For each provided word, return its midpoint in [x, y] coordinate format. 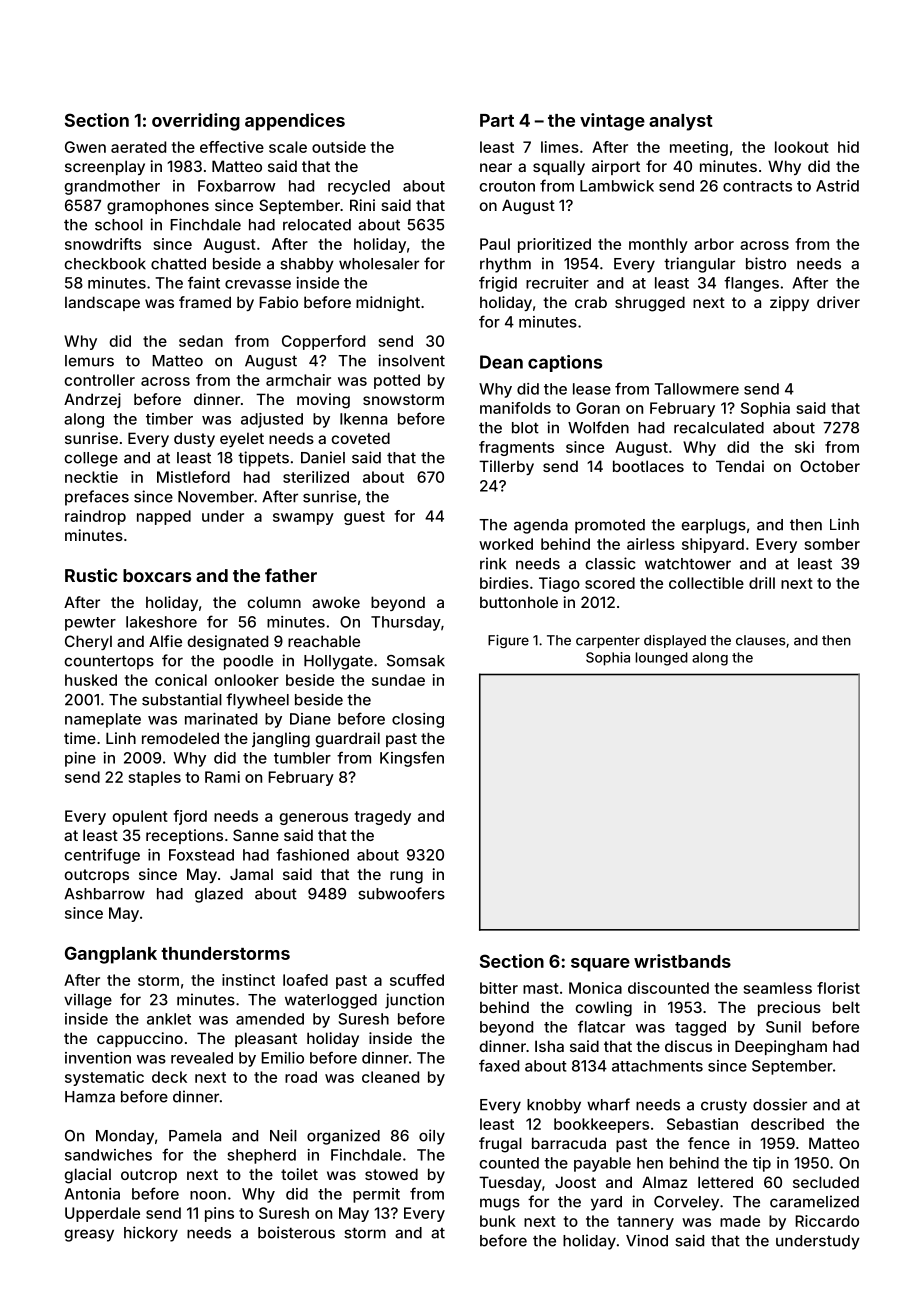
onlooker [246, 680]
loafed [305, 980]
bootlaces [648, 466]
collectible [706, 583]
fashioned [312, 854]
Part [497, 120]
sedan [201, 341]
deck [169, 1077]
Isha [549, 1046]
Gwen [85, 147]
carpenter [608, 642]
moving [323, 401]
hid [848, 147]
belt [846, 1007]
